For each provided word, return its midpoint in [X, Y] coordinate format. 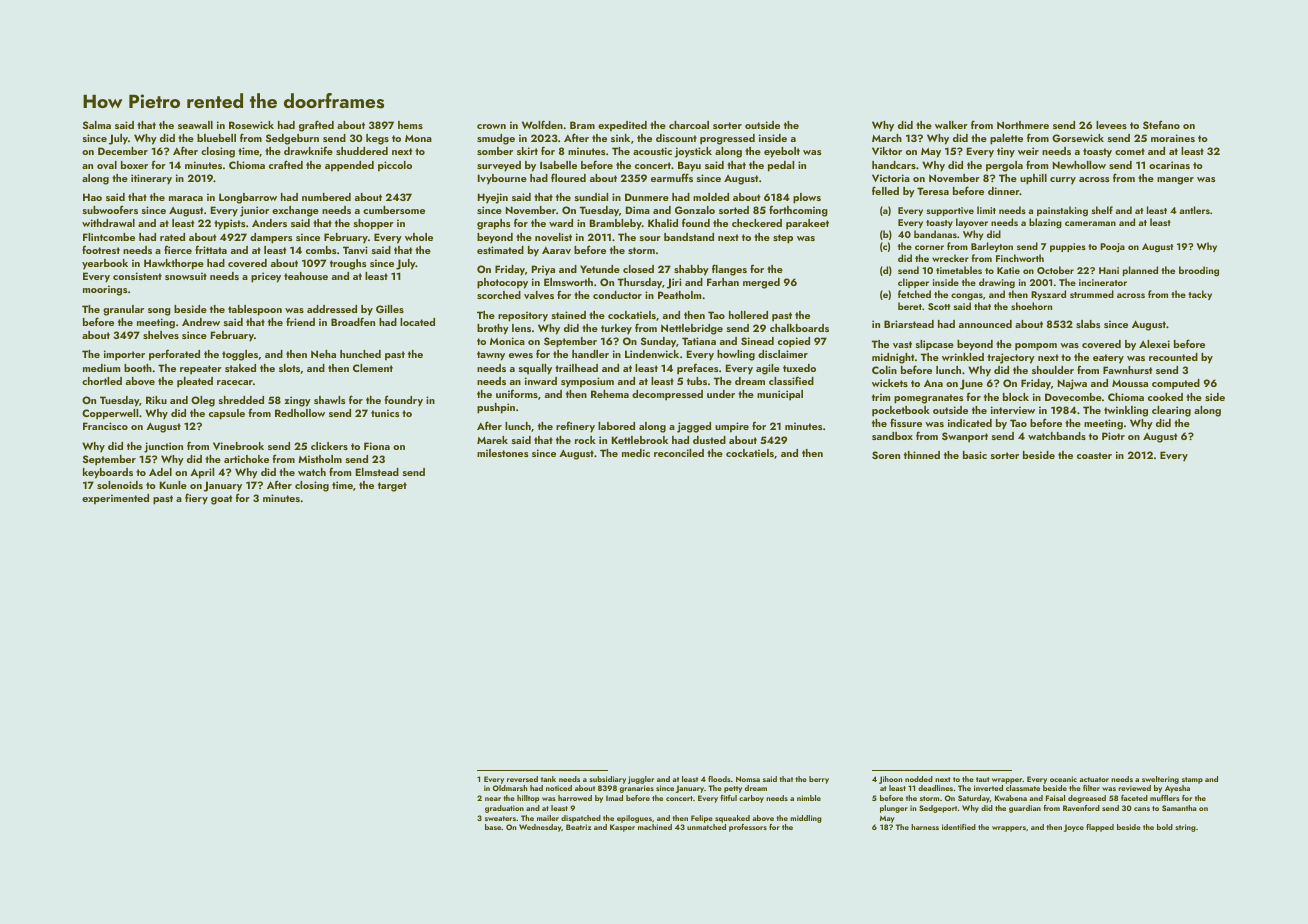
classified [791, 380]
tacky [1200, 295]
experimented [115, 499]
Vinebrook [238, 446]
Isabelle [558, 165]
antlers [1195, 210]
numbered [326, 197]
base [493, 827]
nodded [919, 779]
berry [819, 780]
